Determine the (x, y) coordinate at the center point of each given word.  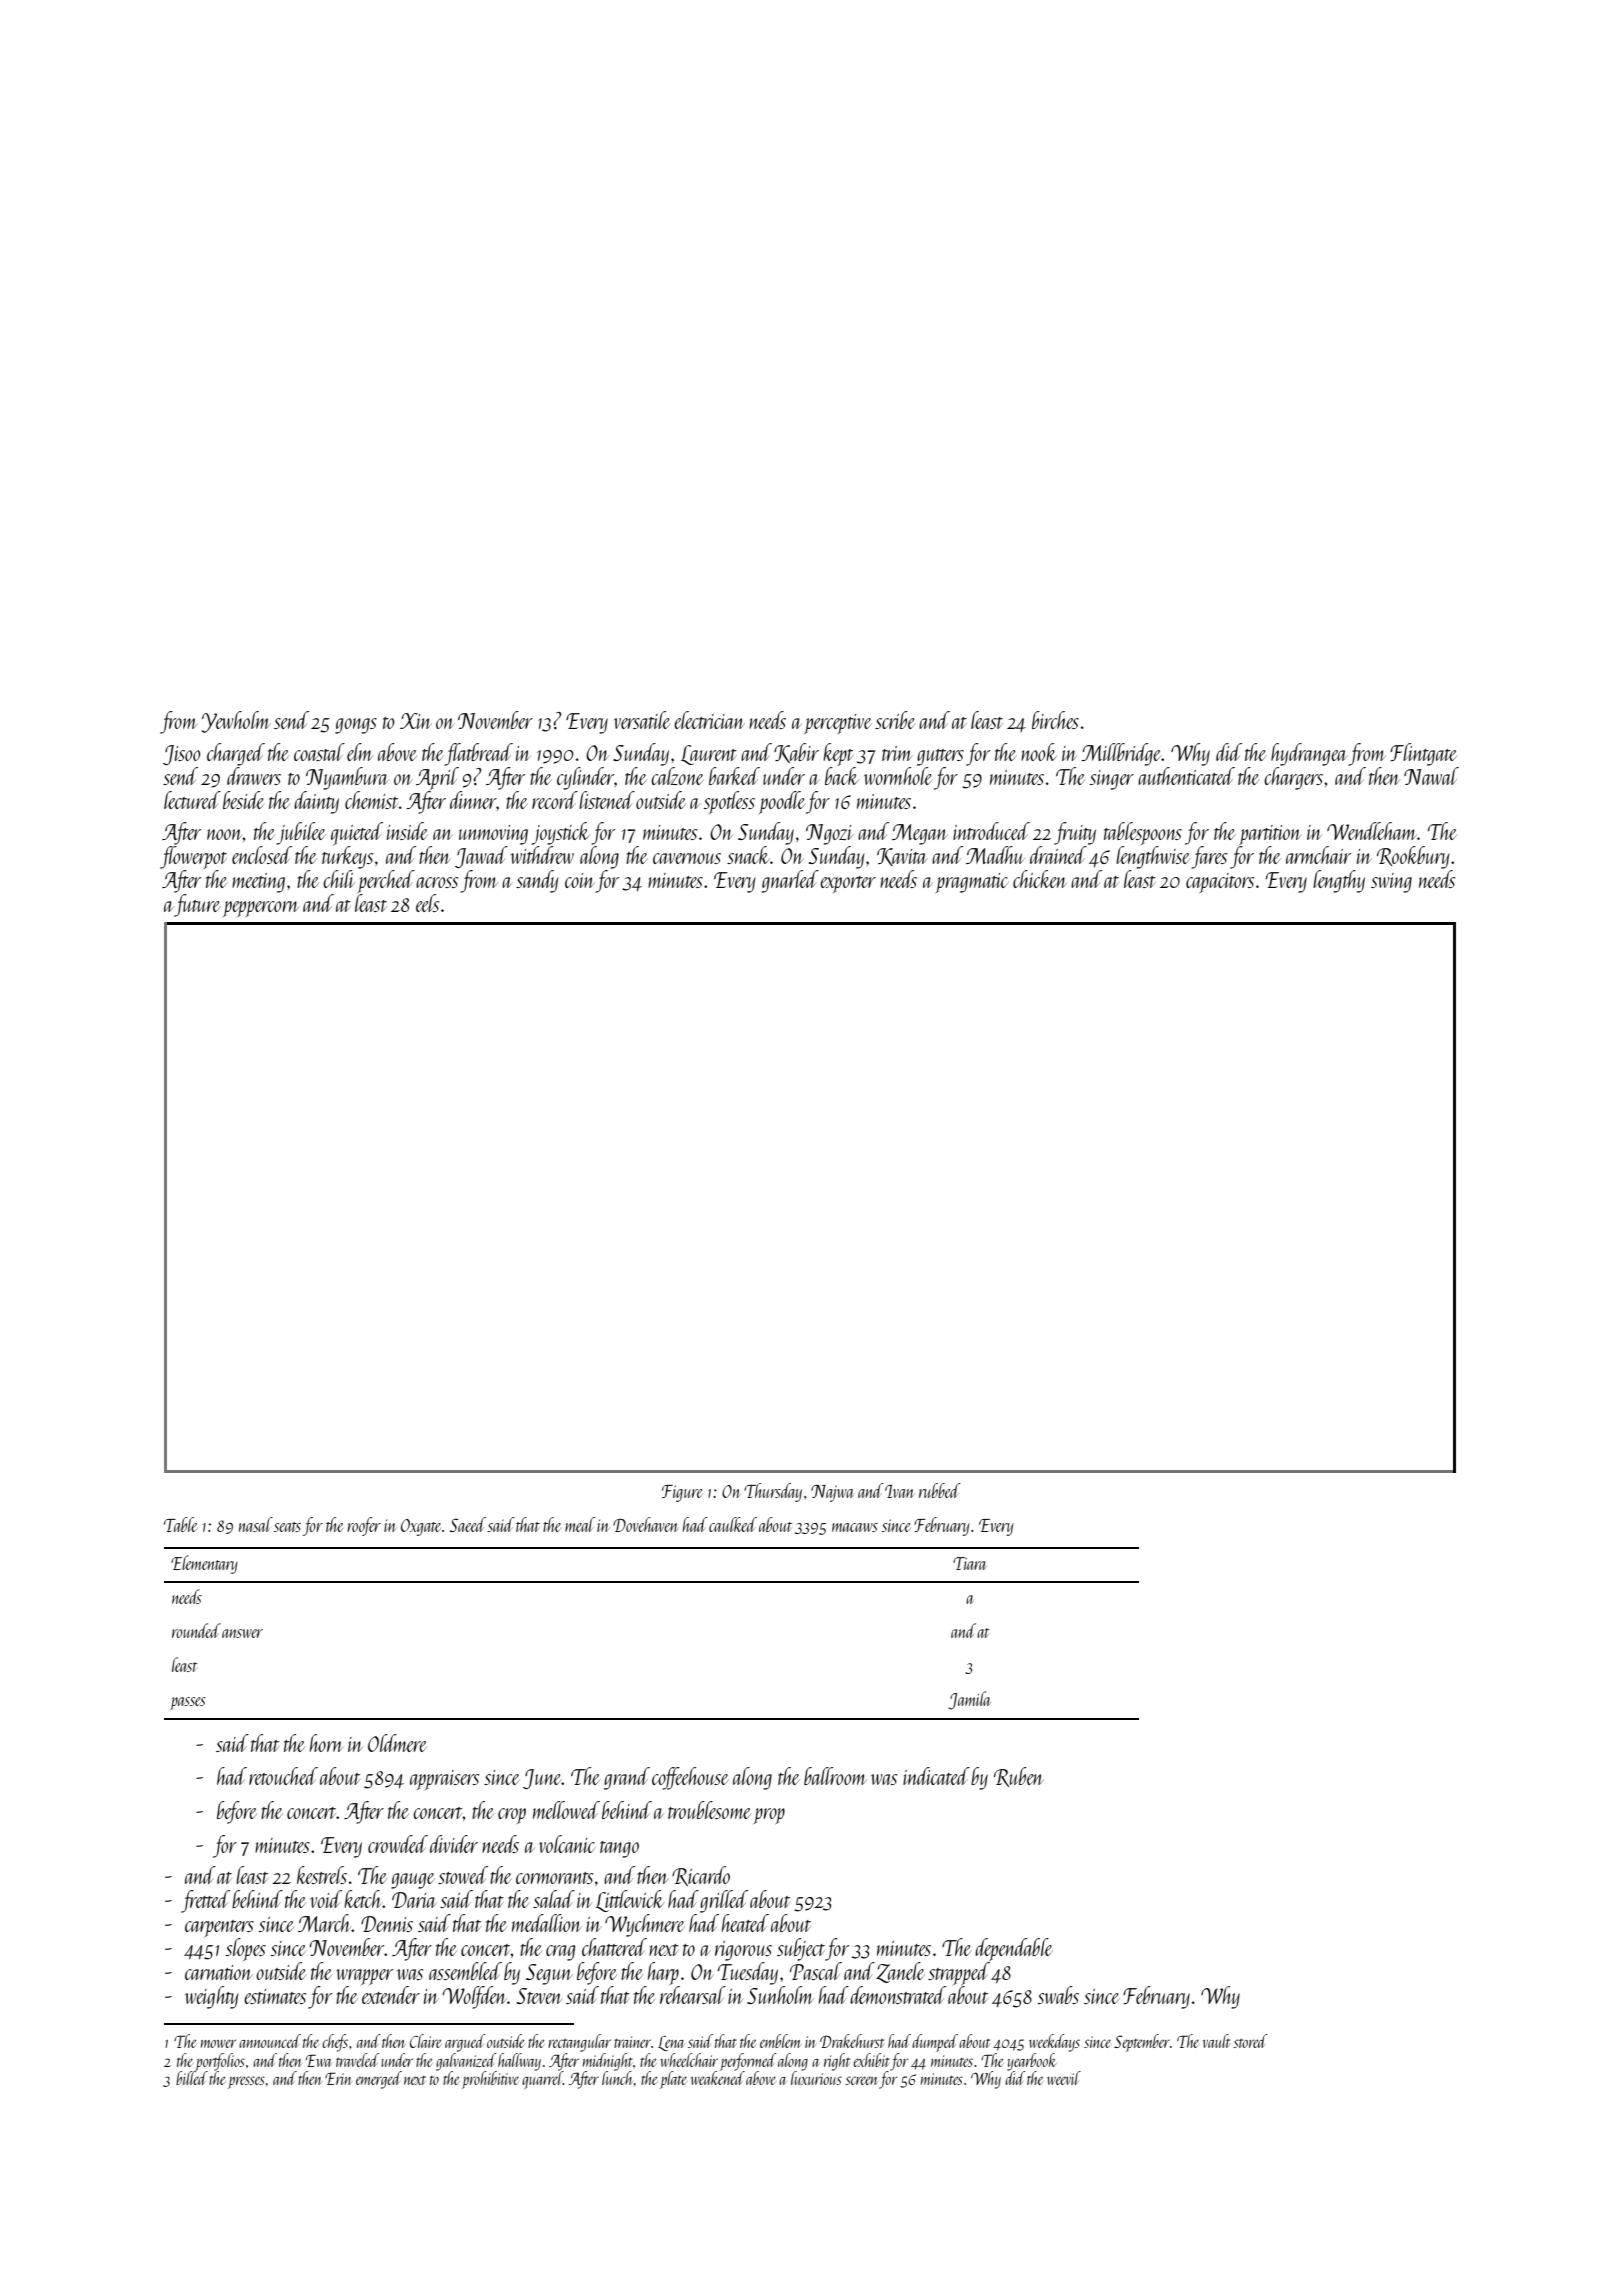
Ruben (1019, 1777)
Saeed (468, 1524)
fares (1209, 857)
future (197, 905)
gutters (940, 757)
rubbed (940, 1490)
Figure (682, 1493)
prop (769, 1816)
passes (188, 1703)
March (325, 1923)
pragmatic (972, 883)
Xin (416, 721)
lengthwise (1153, 857)
